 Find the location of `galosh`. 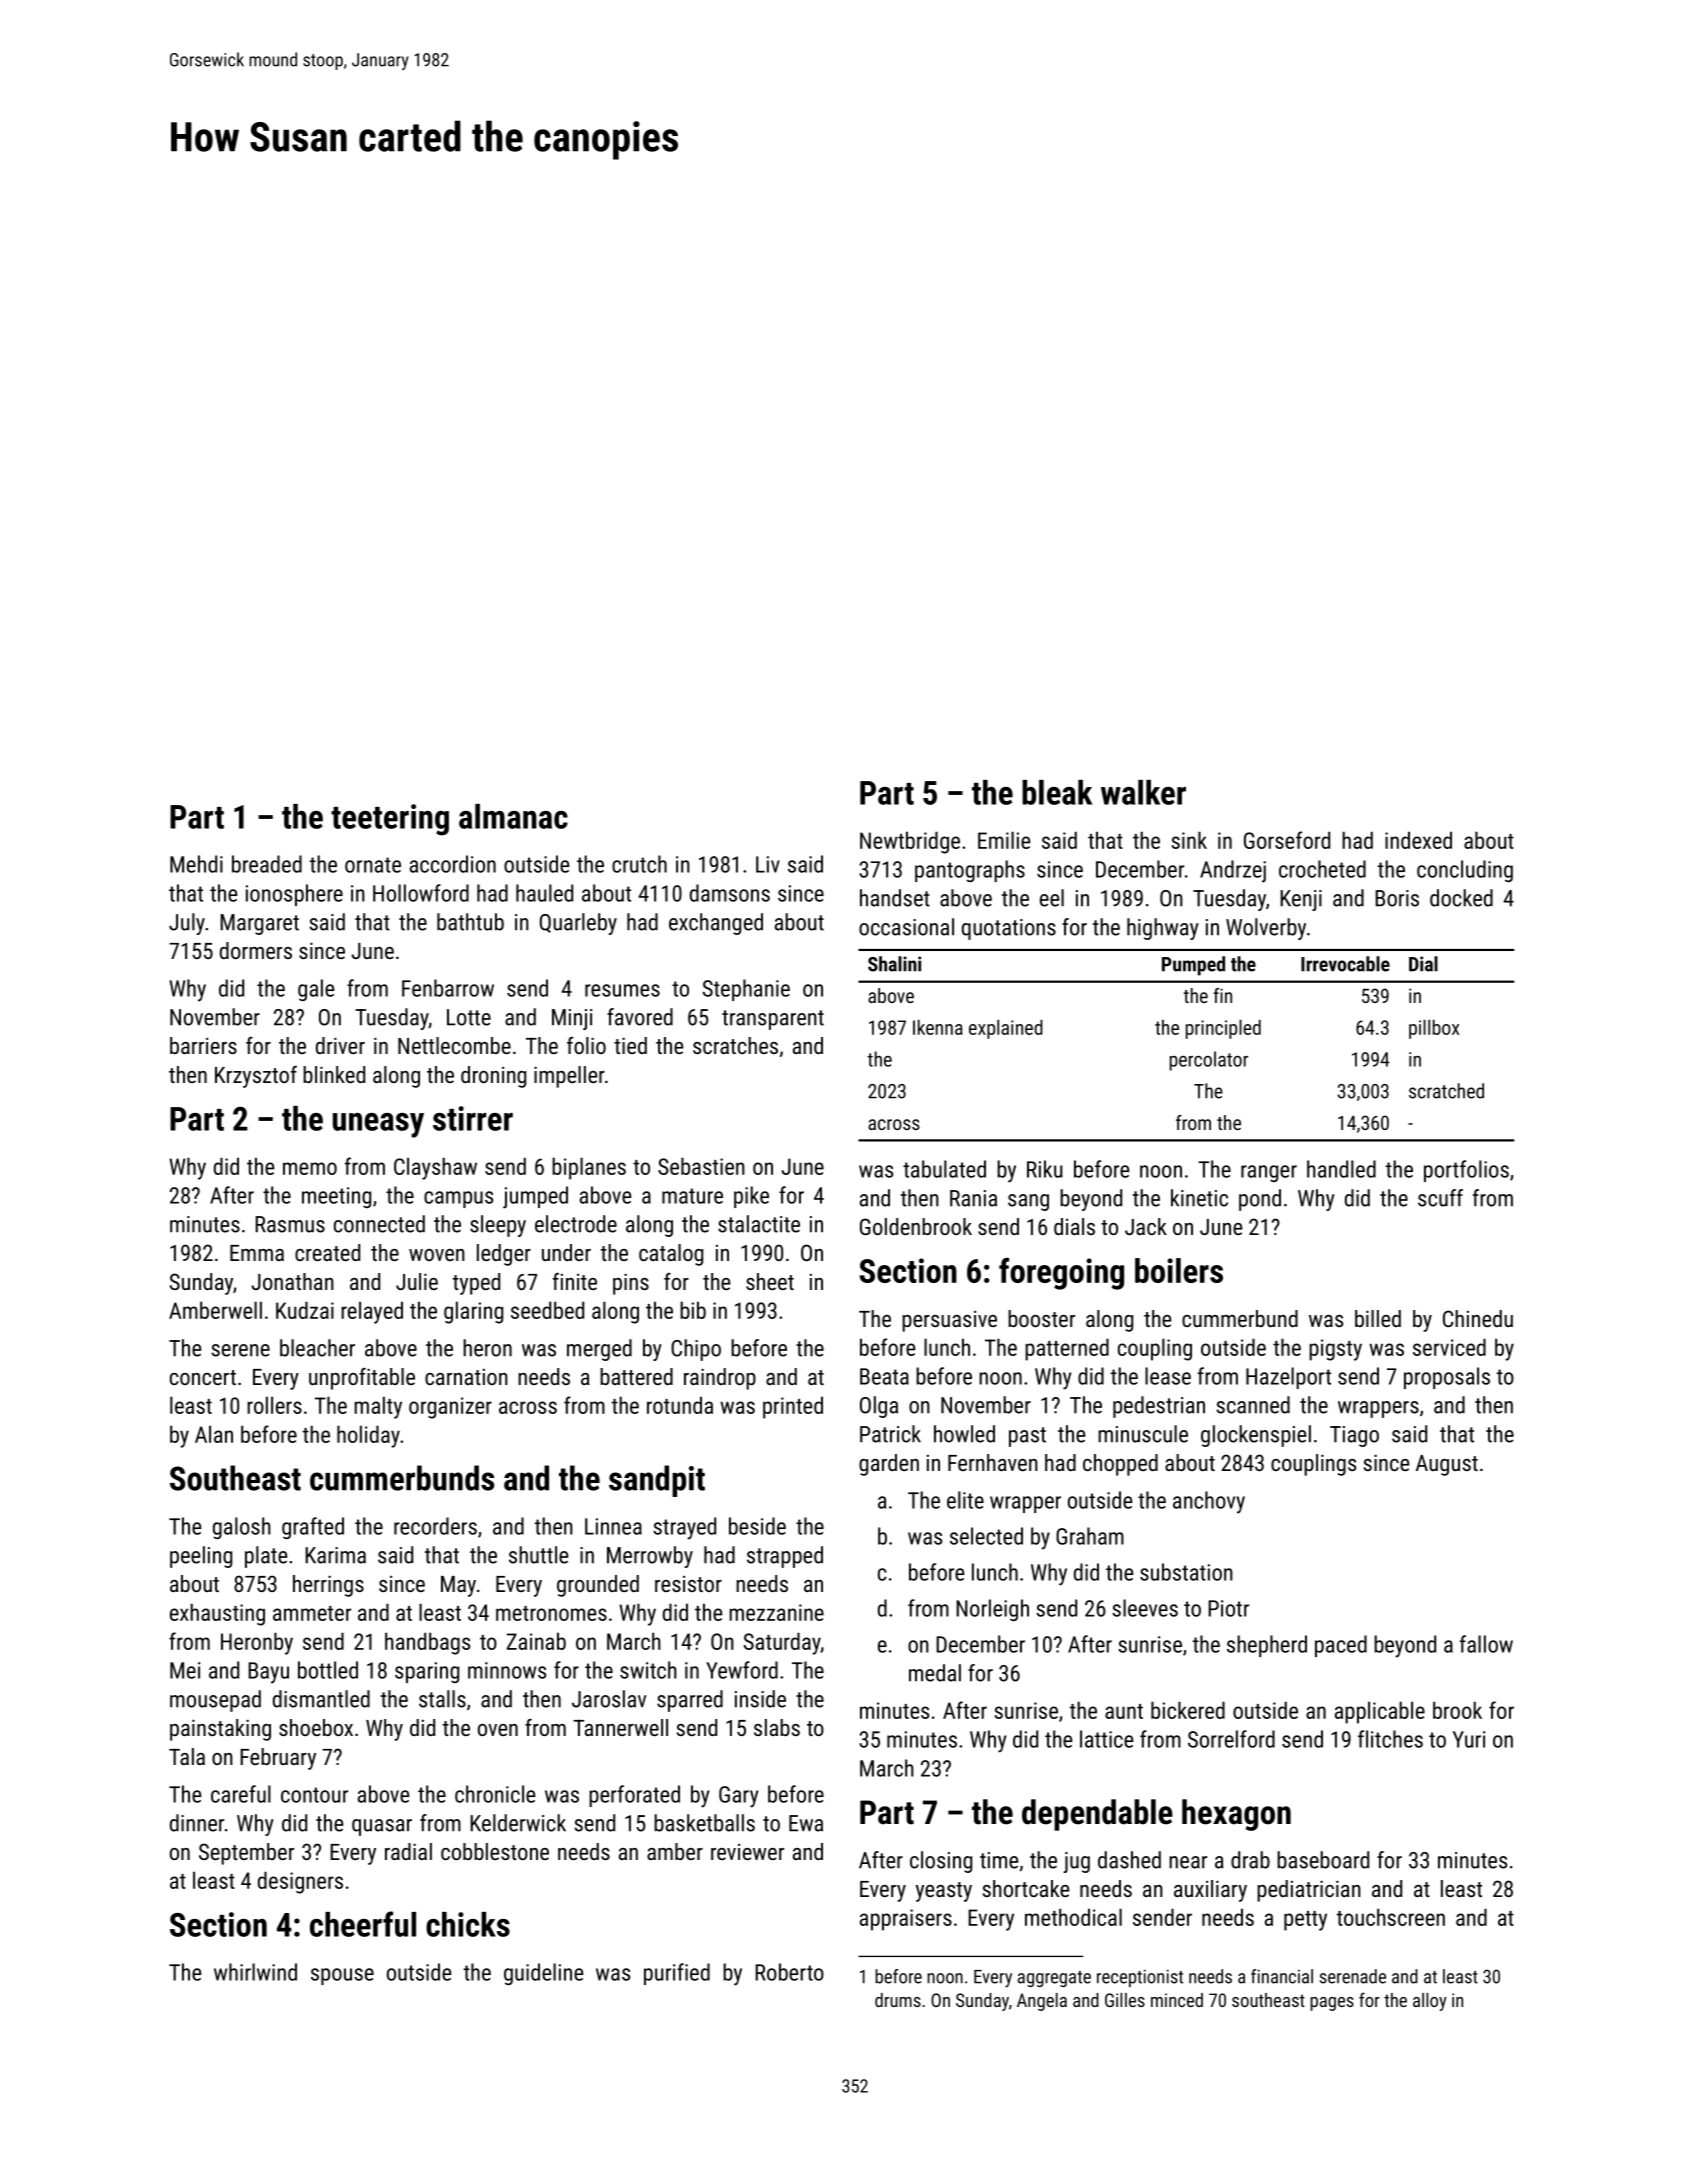

galosh is located at coordinates (242, 1528).
